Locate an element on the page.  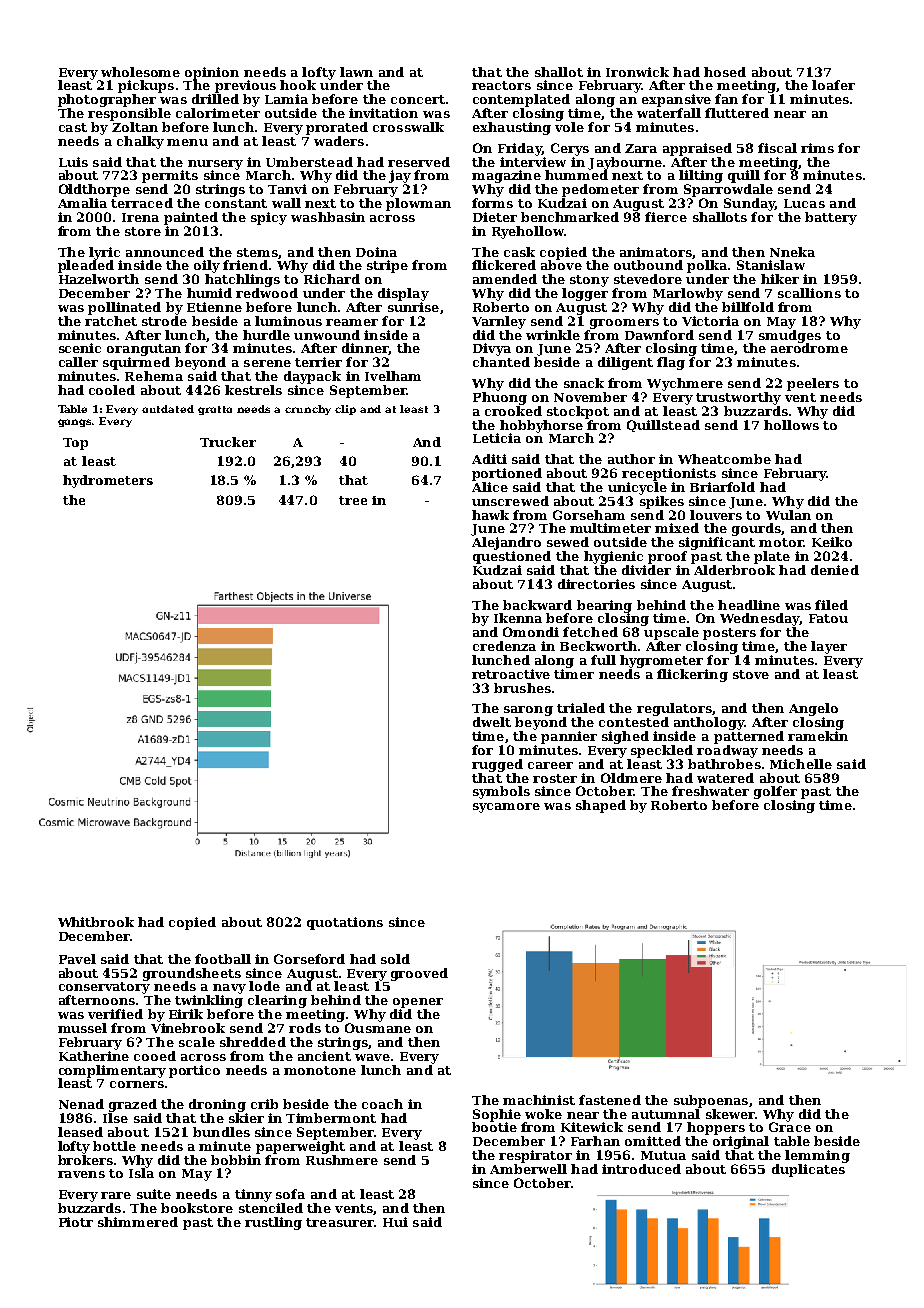
spicy is located at coordinates (269, 218).
